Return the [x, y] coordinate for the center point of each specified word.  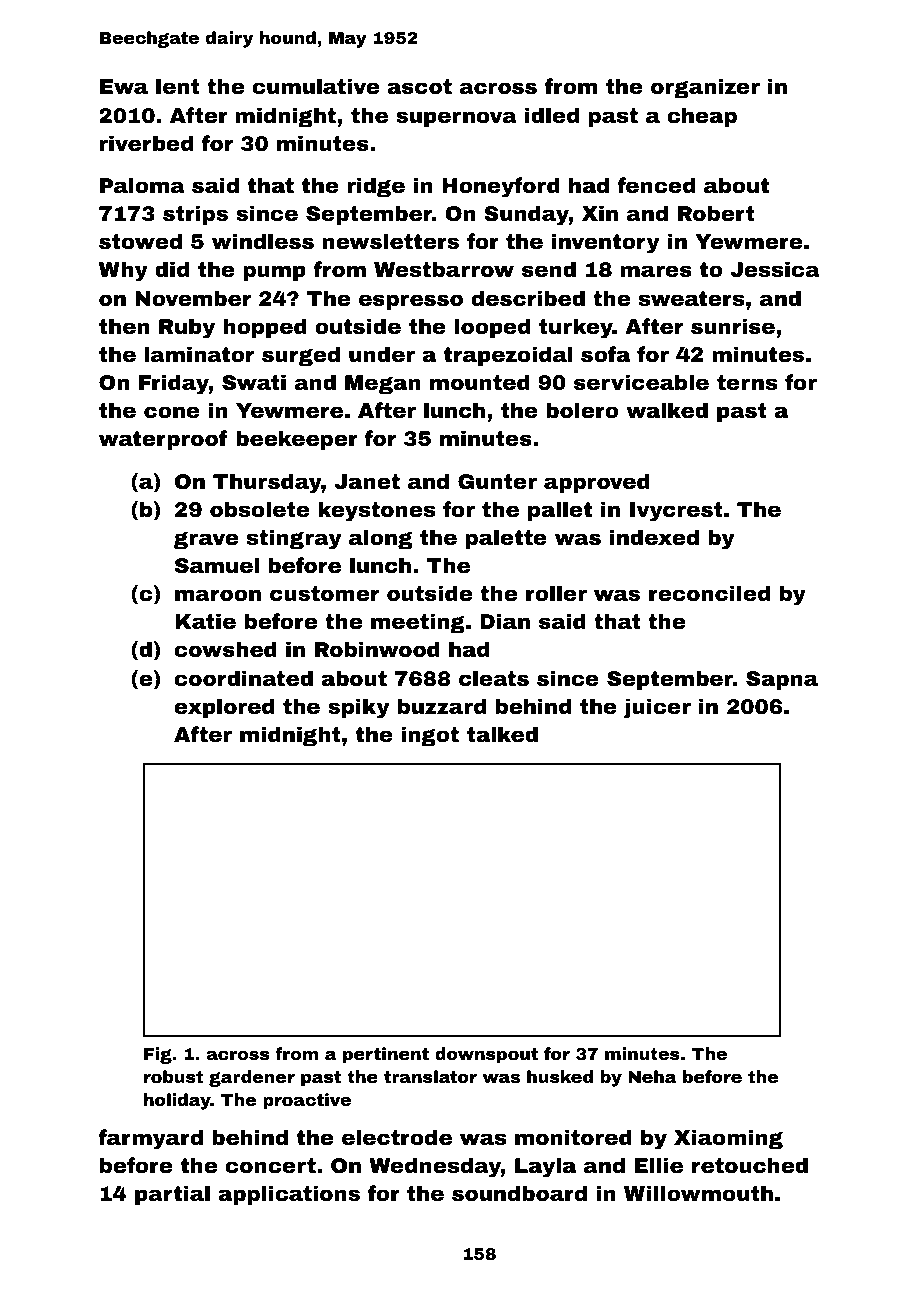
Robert [716, 213]
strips [195, 215]
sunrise [733, 326]
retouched [750, 1165]
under [382, 354]
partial [172, 1195]
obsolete [260, 509]
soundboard [519, 1193]
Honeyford [501, 187]
